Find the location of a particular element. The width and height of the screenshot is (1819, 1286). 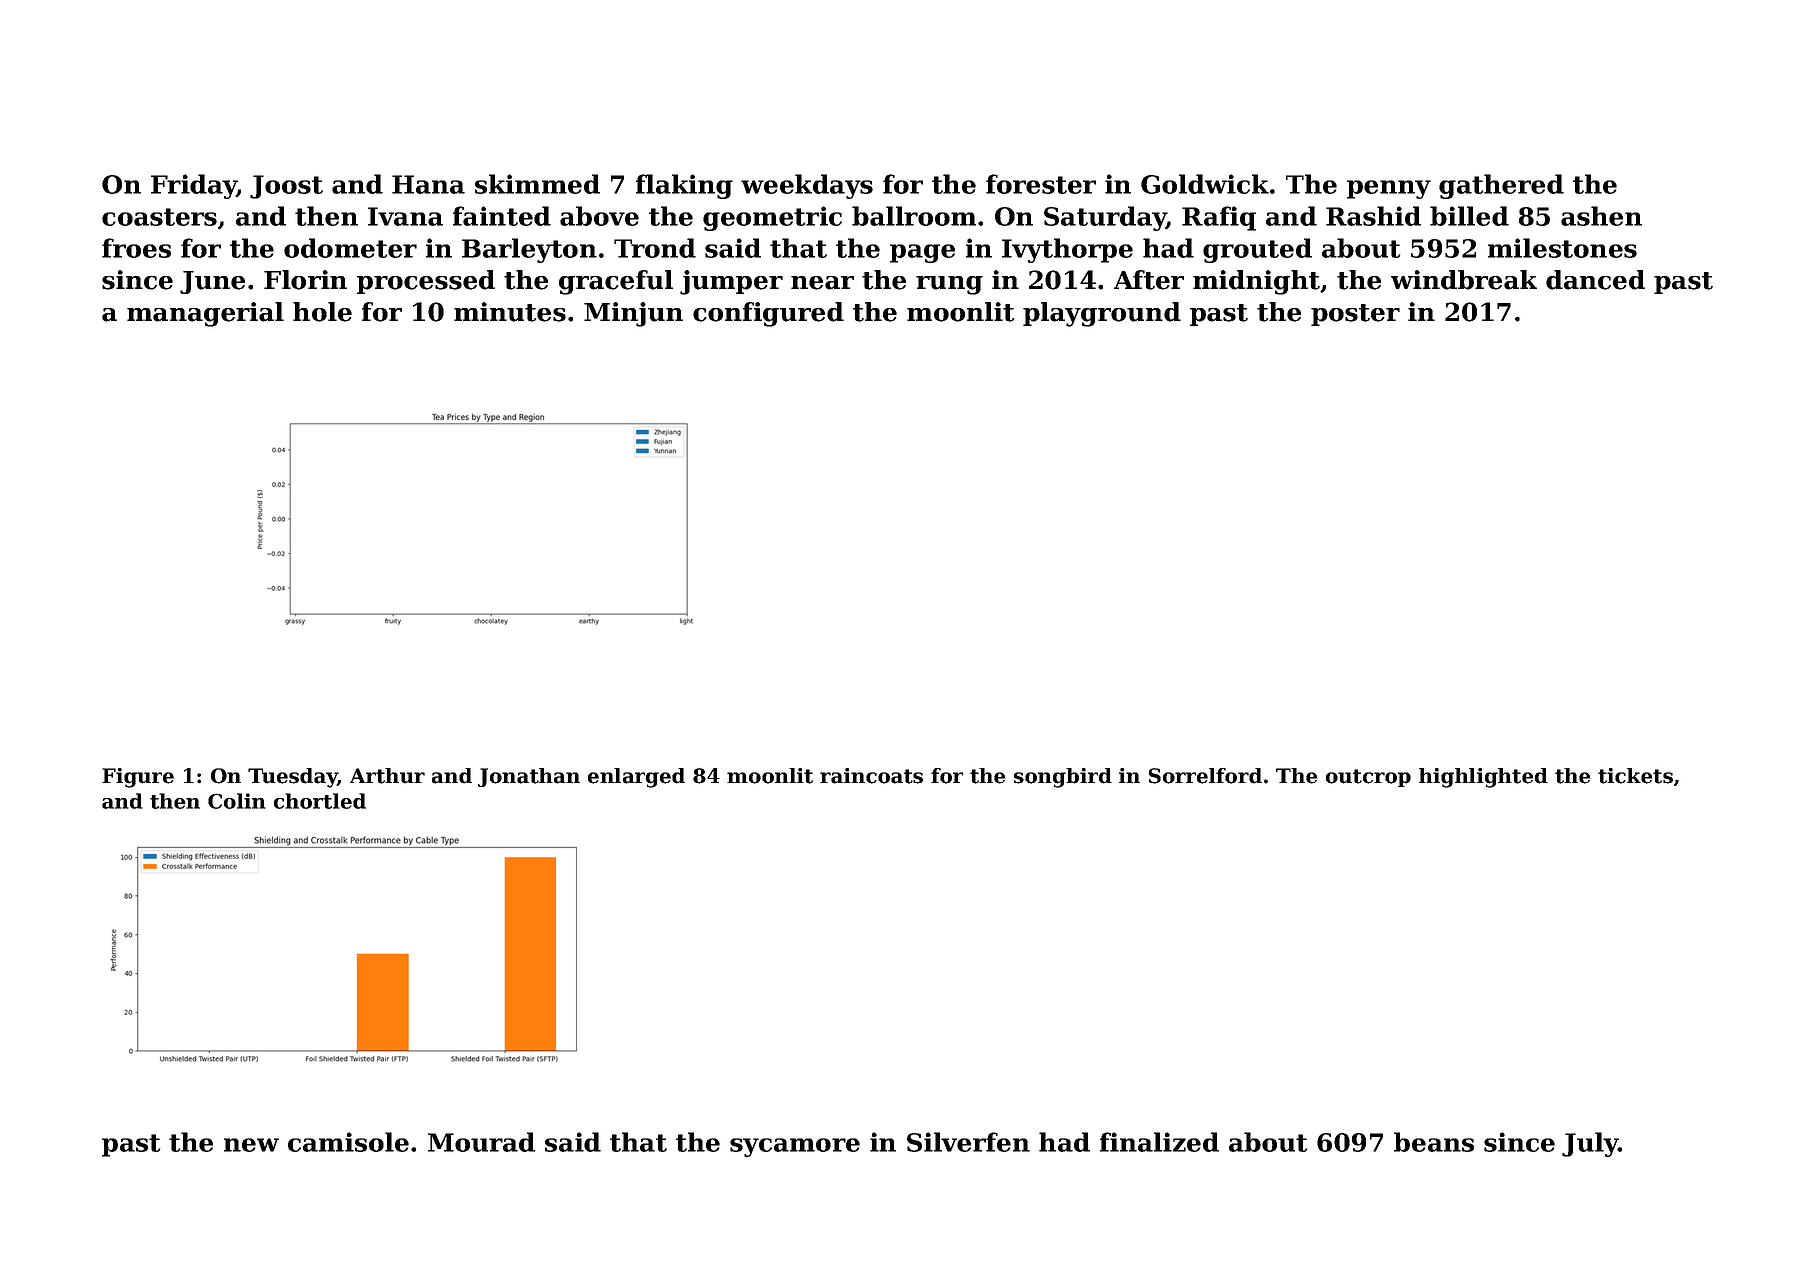

Mourad is located at coordinates (481, 1142).
